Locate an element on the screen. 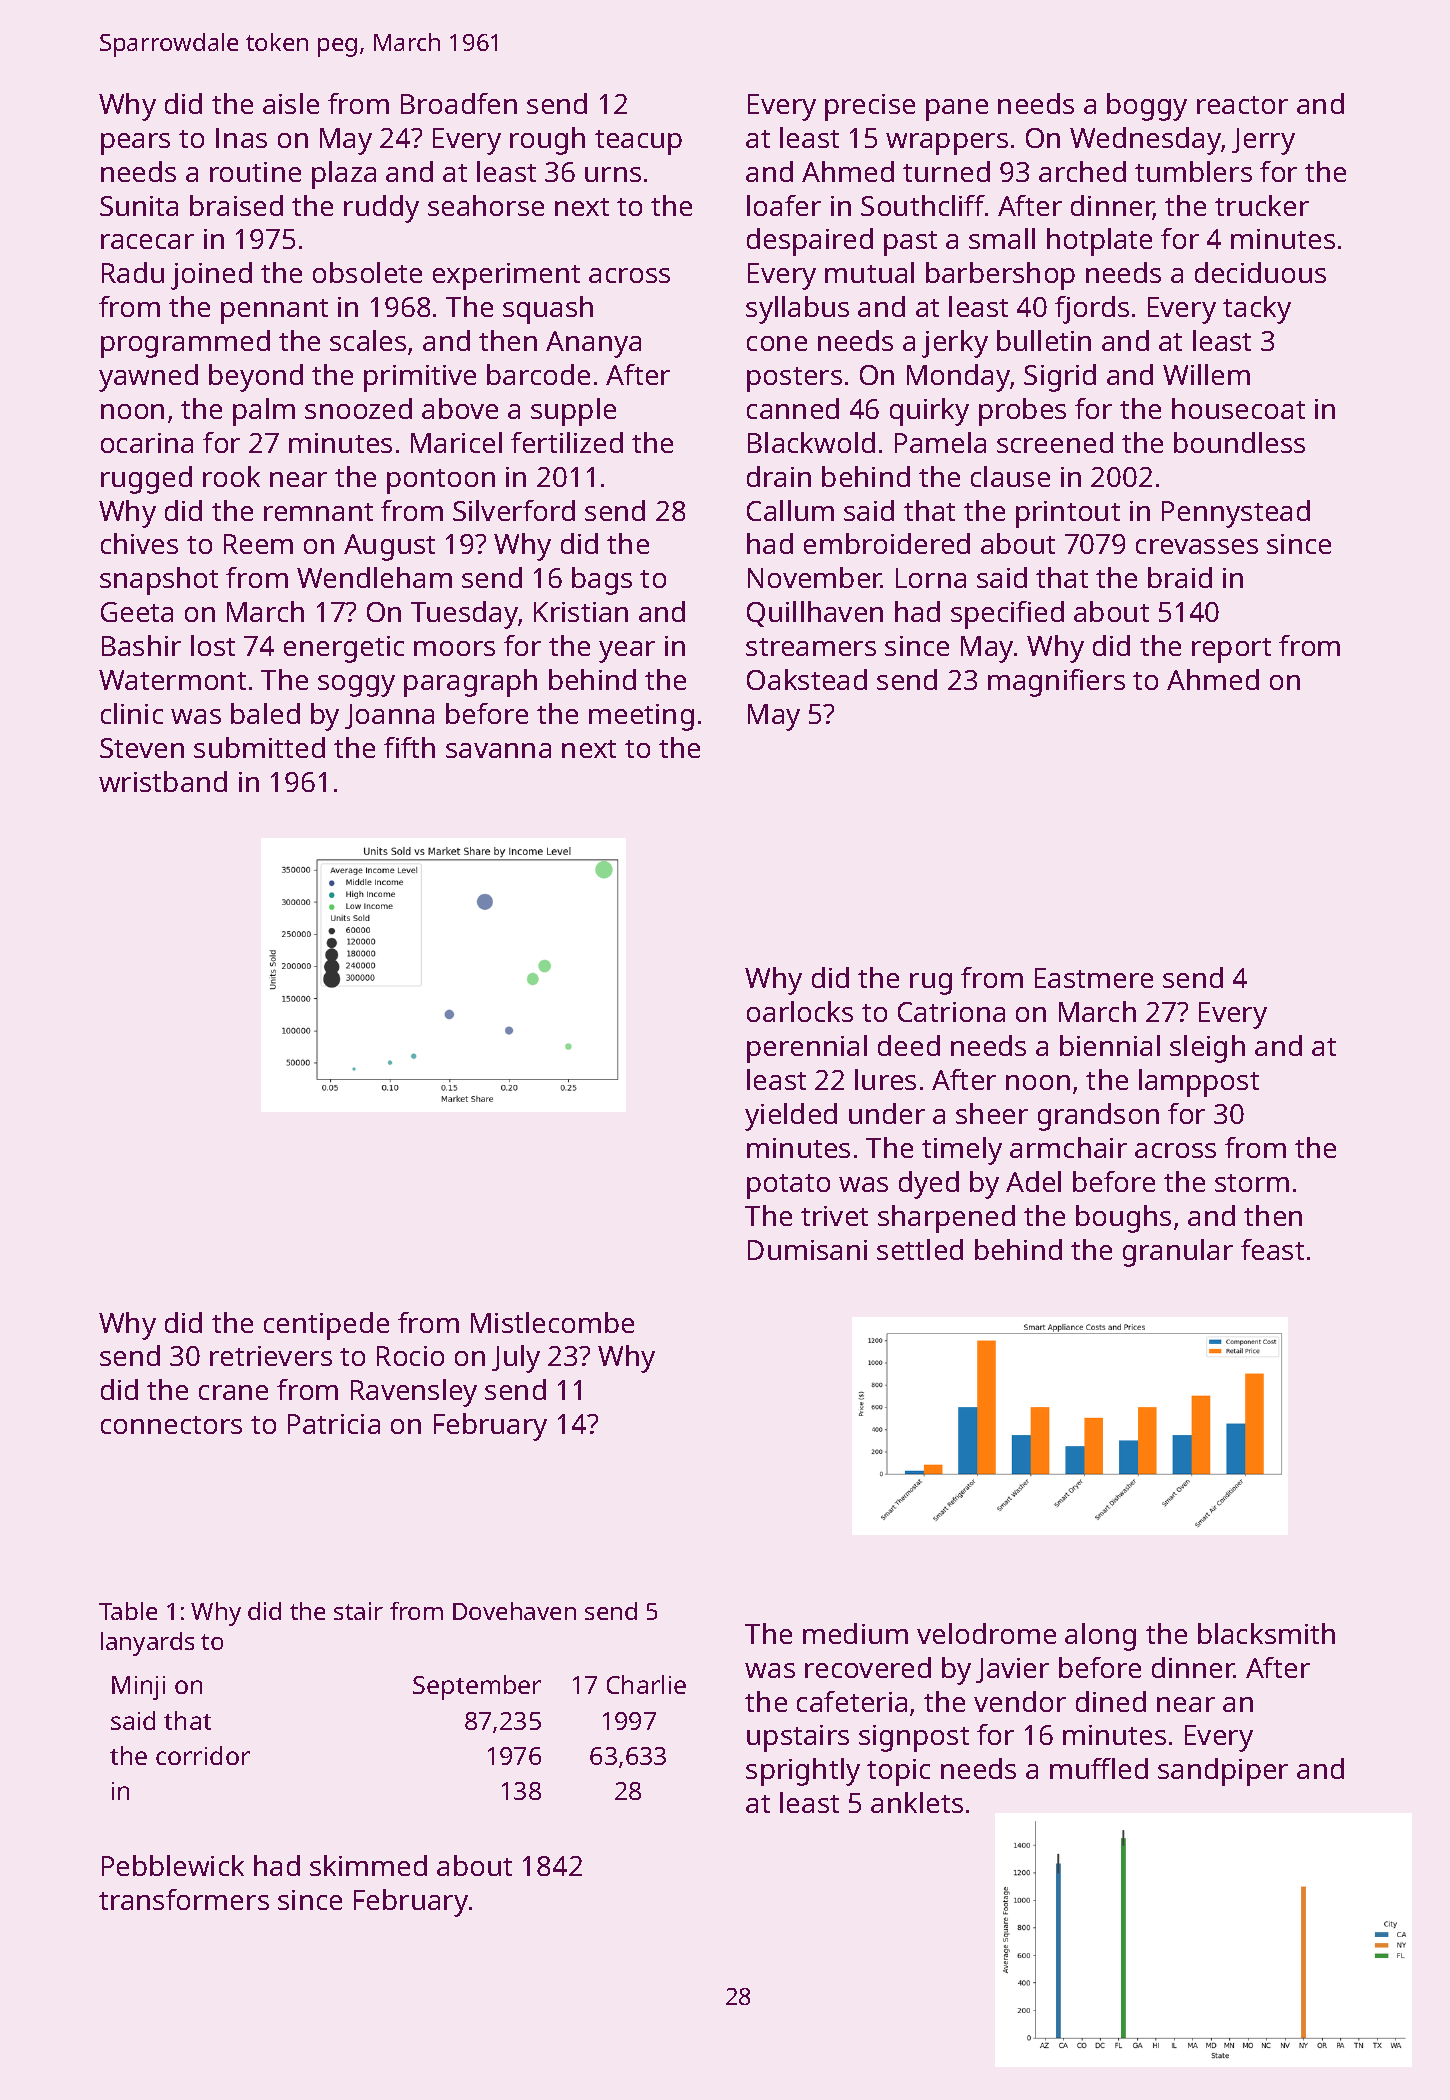 Image resolution: width=1450 pixels, height=2100 pixels. recovered is located at coordinates (868, 1667).
